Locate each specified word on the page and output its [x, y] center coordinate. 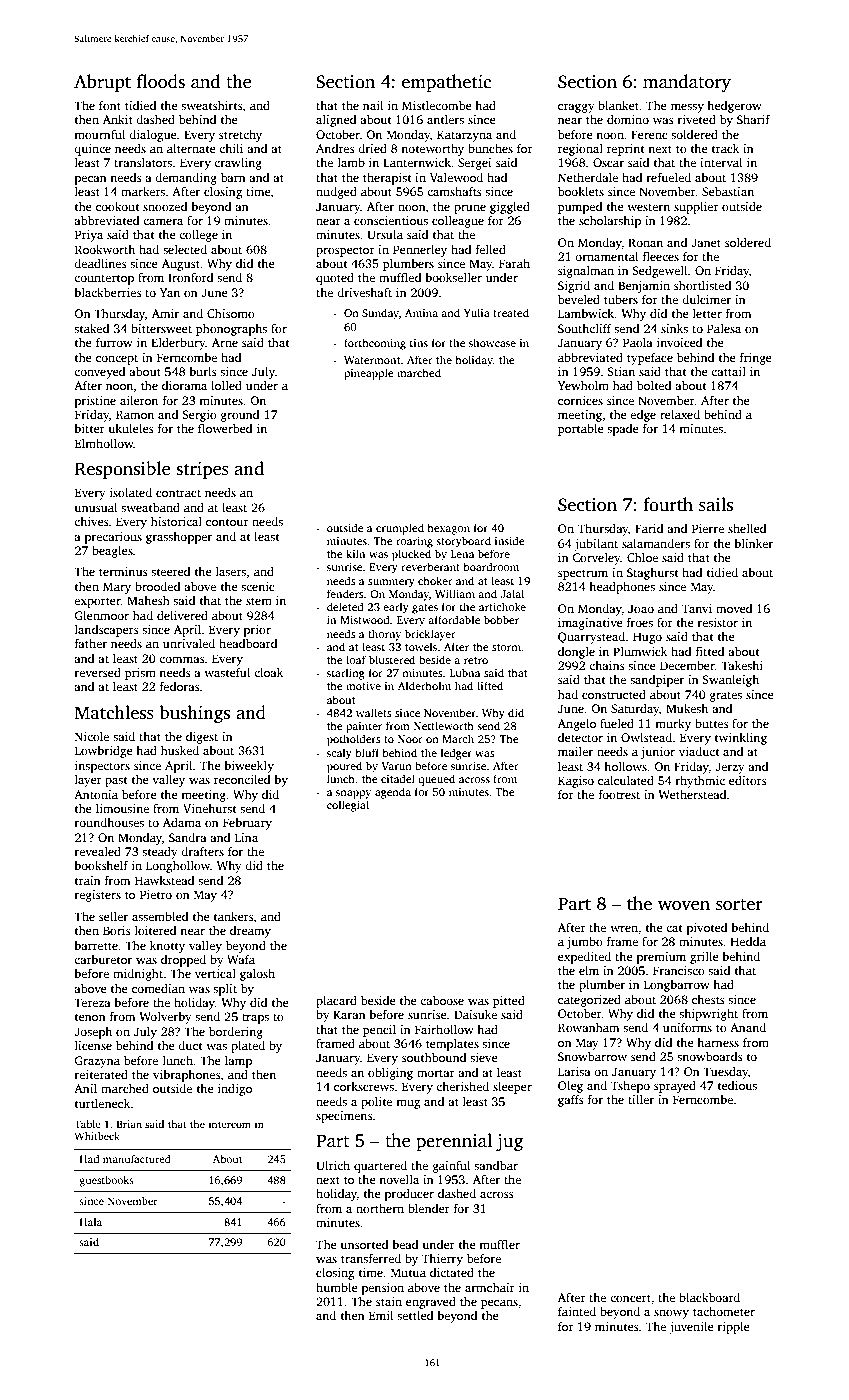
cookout [118, 206]
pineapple [369, 374]
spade [623, 430]
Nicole [92, 736]
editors [748, 780]
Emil [381, 1315]
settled [415, 1315]
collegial [348, 806]
